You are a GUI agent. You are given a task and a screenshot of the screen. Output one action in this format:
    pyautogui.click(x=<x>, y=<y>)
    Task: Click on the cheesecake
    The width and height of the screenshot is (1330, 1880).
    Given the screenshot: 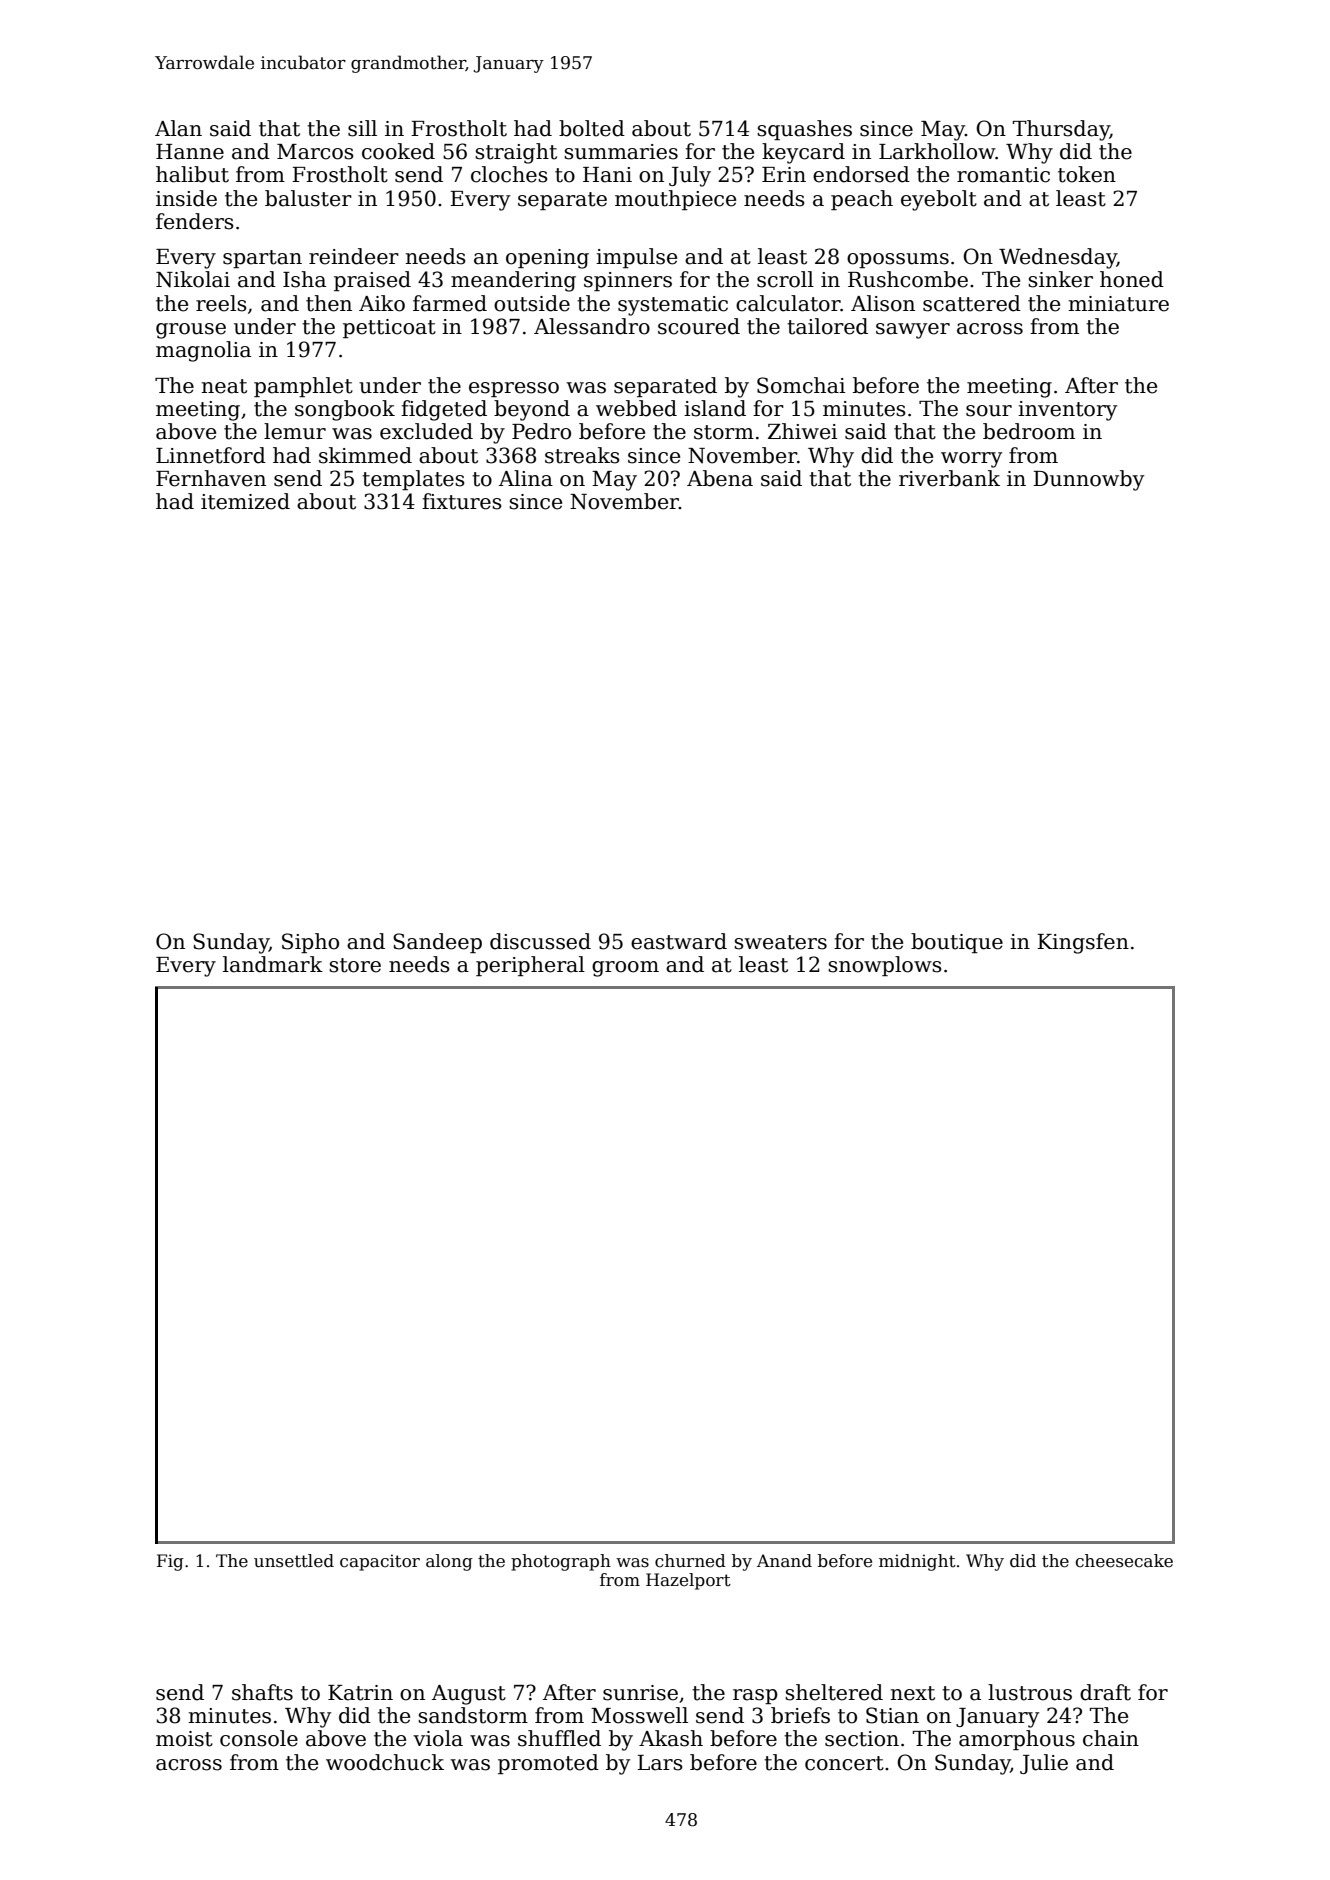 What is the action you would take?
    pyautogui.click(x=1124, y=1561)
